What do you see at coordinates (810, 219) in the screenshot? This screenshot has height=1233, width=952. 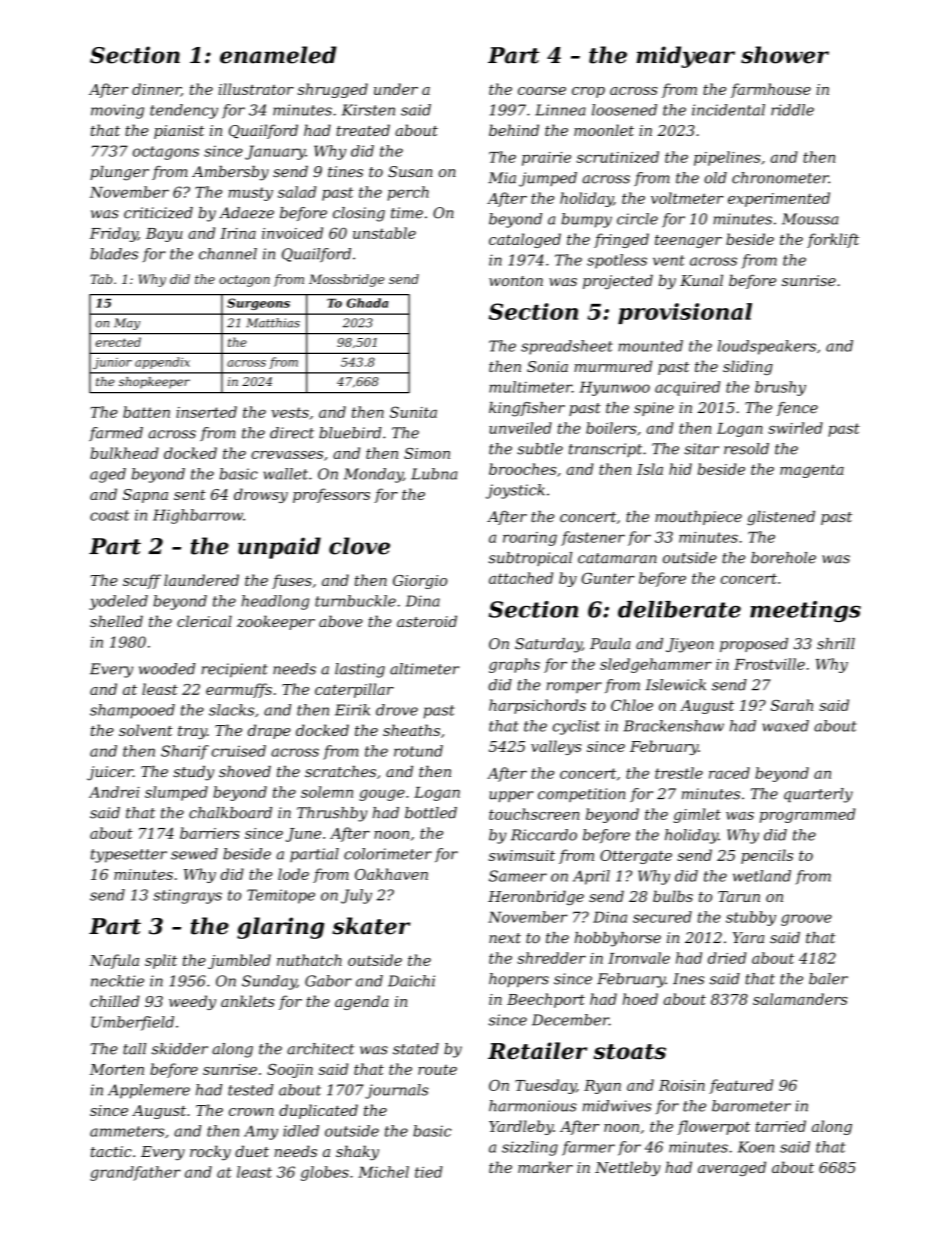 I see `Moussa` at bounding box center [810, 219].
